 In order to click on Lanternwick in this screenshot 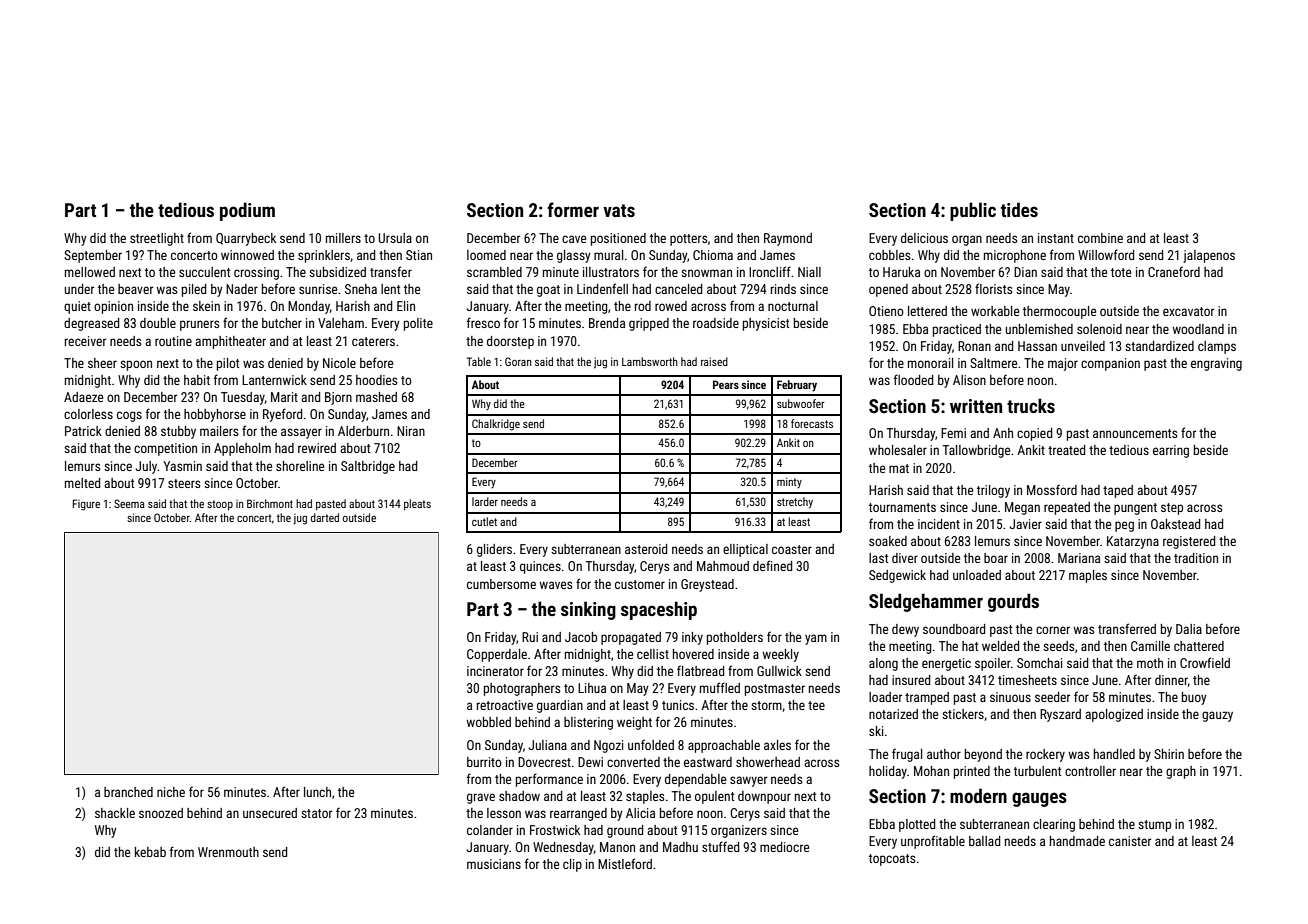, I will do `click(274, 380)`.
